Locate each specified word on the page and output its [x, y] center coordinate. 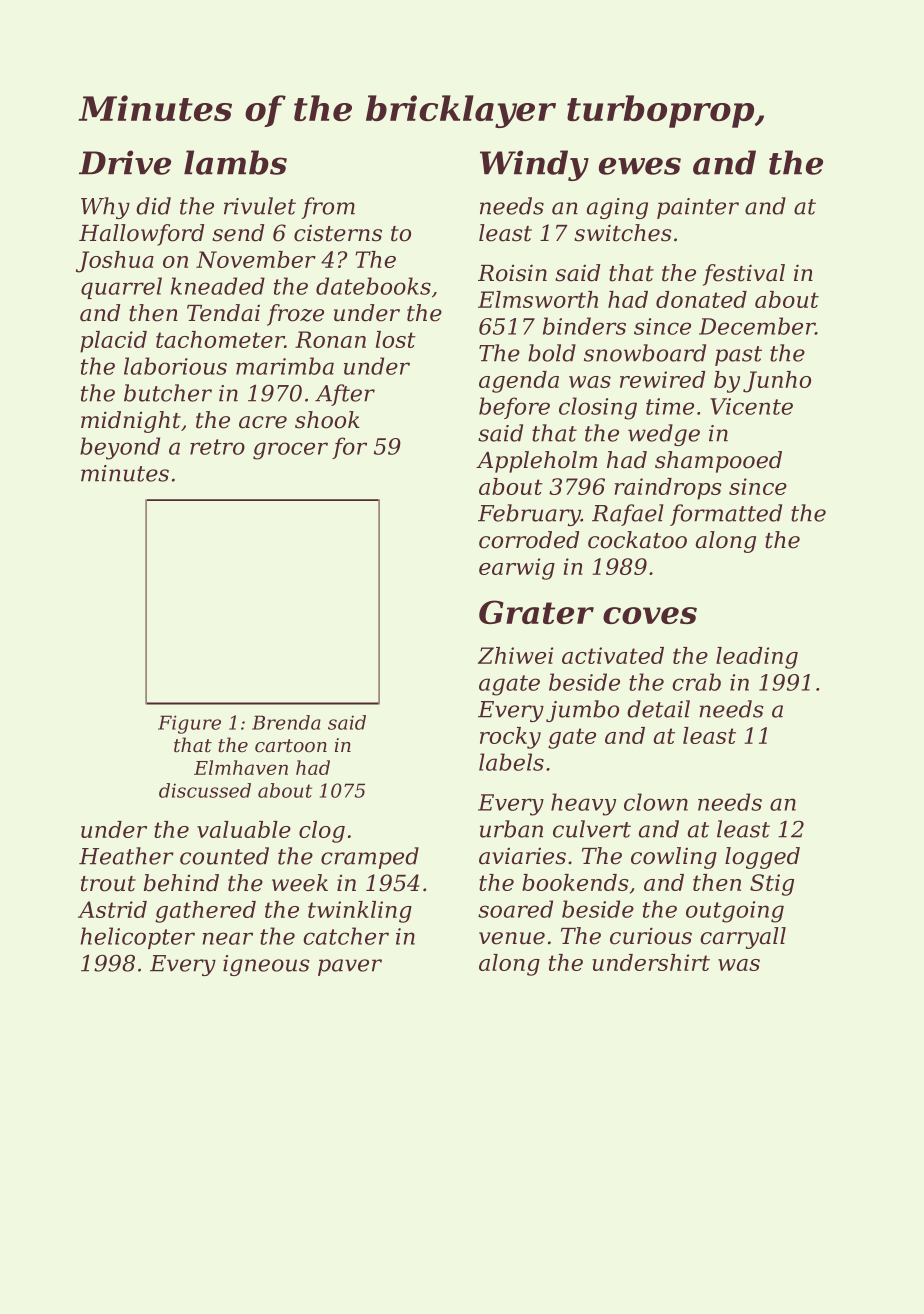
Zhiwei [515, 655]
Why [105, 208]
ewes [640, 166]
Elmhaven [241, 767]
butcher [168, 393]
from [328, 208]
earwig [517, 569]
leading [757, 658]
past [738, 356]
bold [552, 353]
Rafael [628, 515]
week [300, 883]
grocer [290, 451]
